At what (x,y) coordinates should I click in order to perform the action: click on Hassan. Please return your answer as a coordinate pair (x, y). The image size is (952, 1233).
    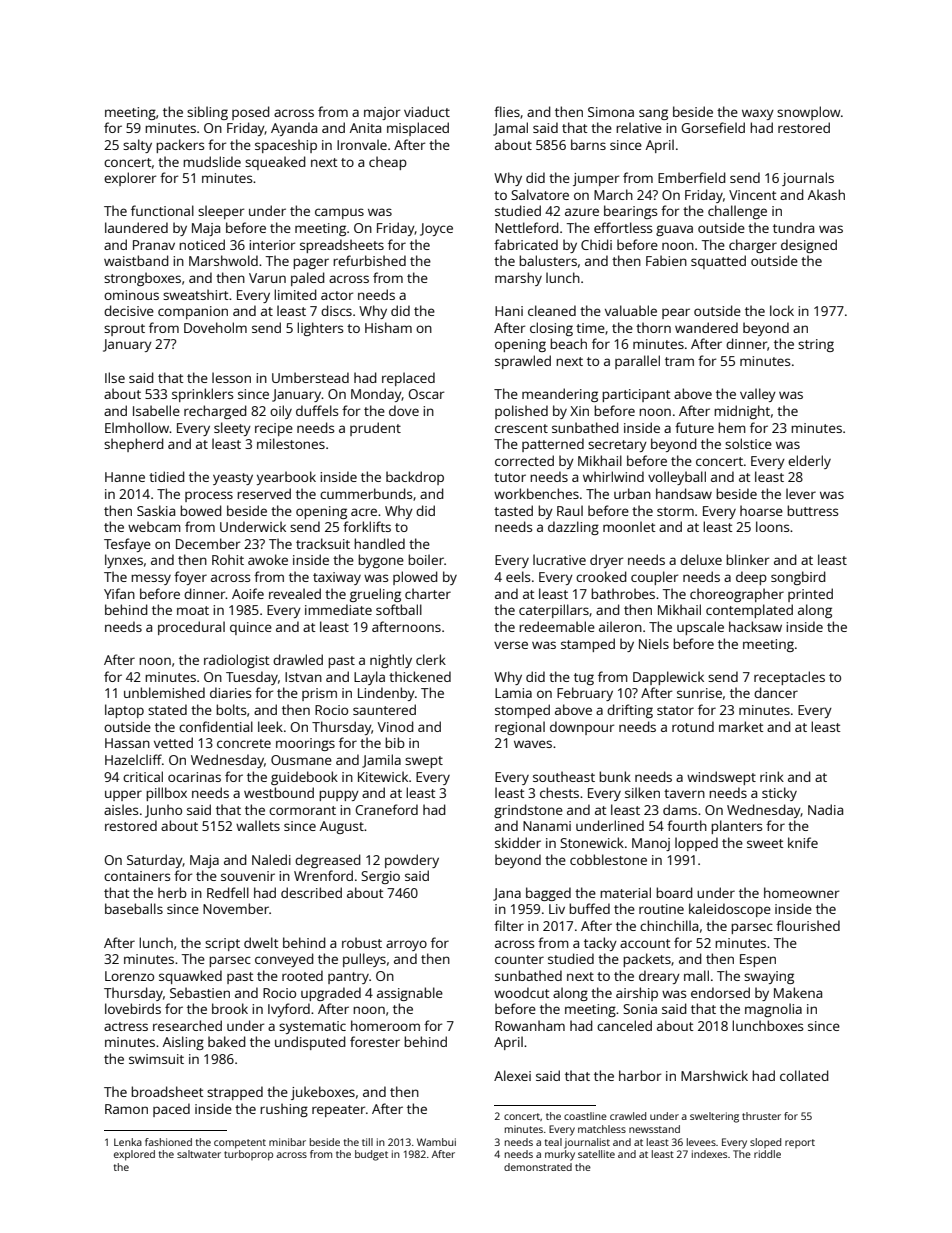
    Looking at the image, I should click on (127, 743).
